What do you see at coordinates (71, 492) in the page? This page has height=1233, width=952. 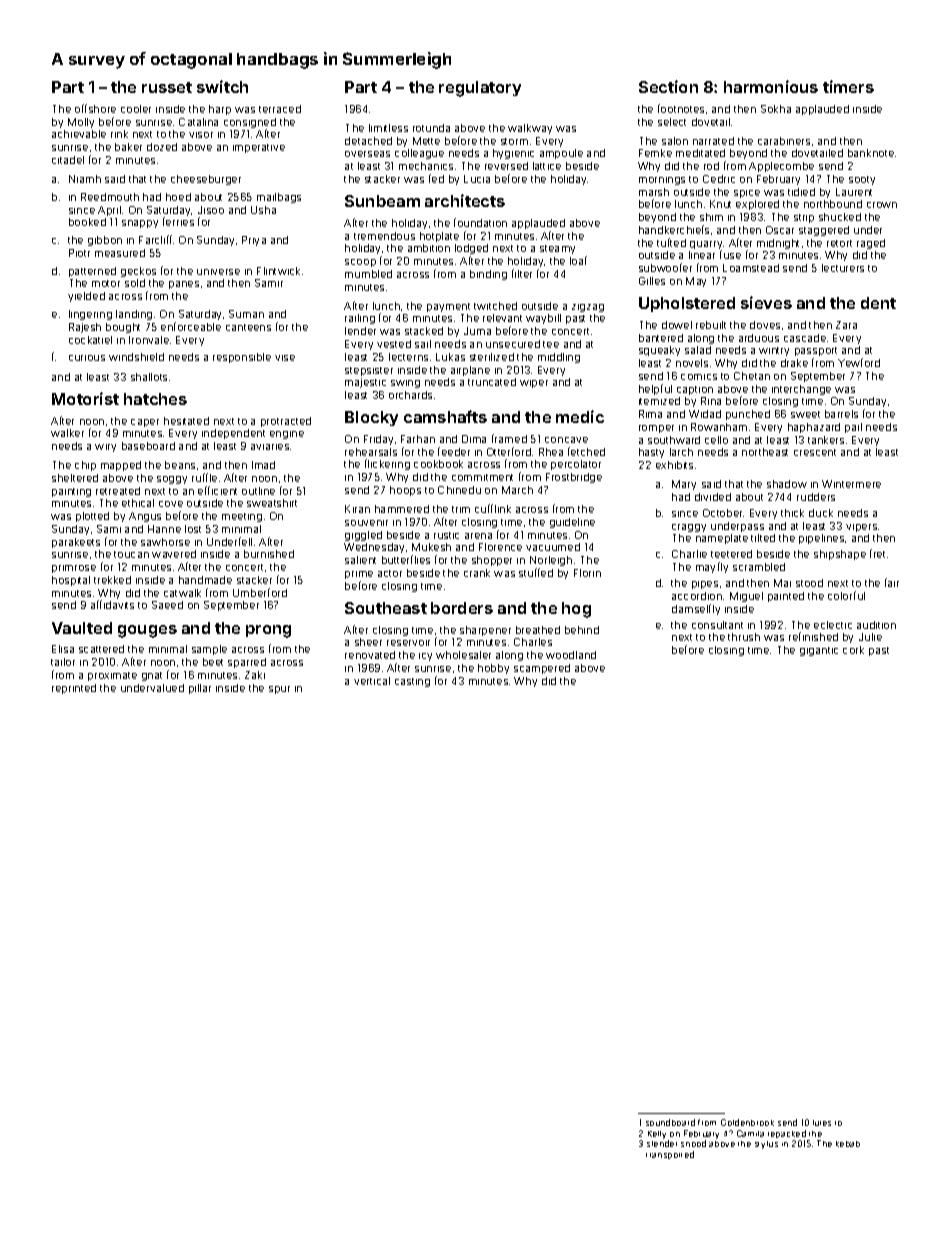 I see `painting` at bounding box center [71, 492].
